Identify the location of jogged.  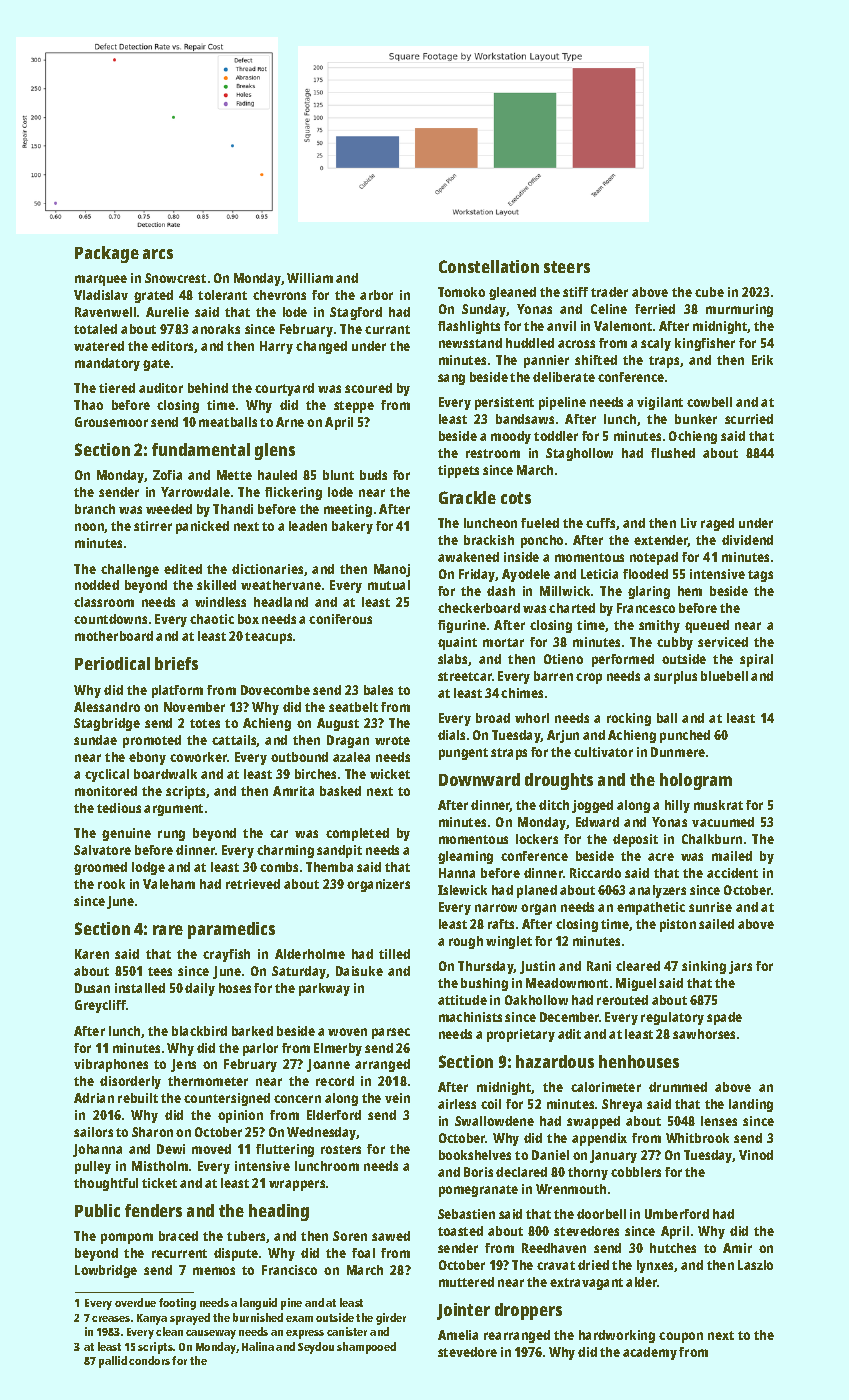
(592, 806).
